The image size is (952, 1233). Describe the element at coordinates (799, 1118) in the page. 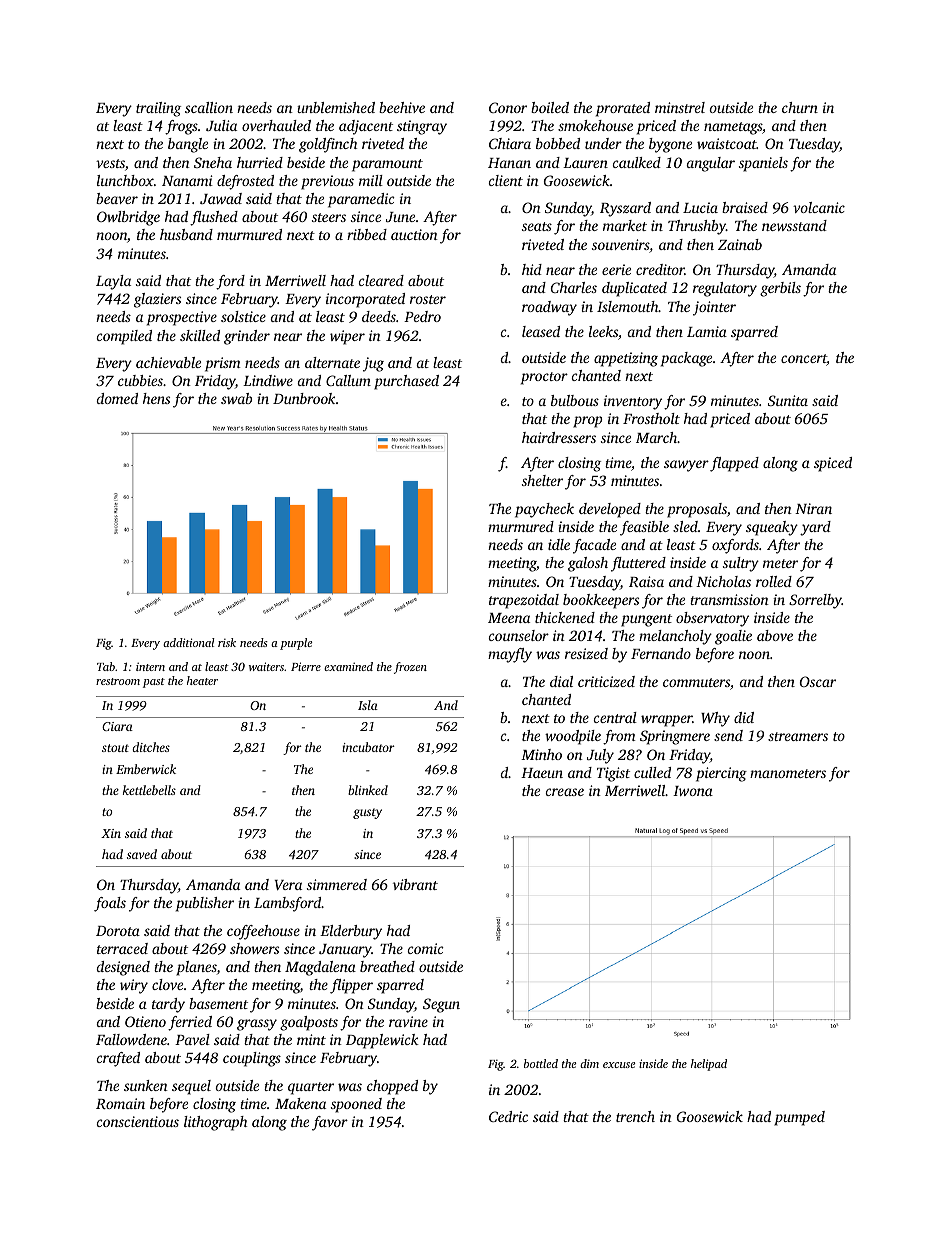

I see `pumped` at that location.
